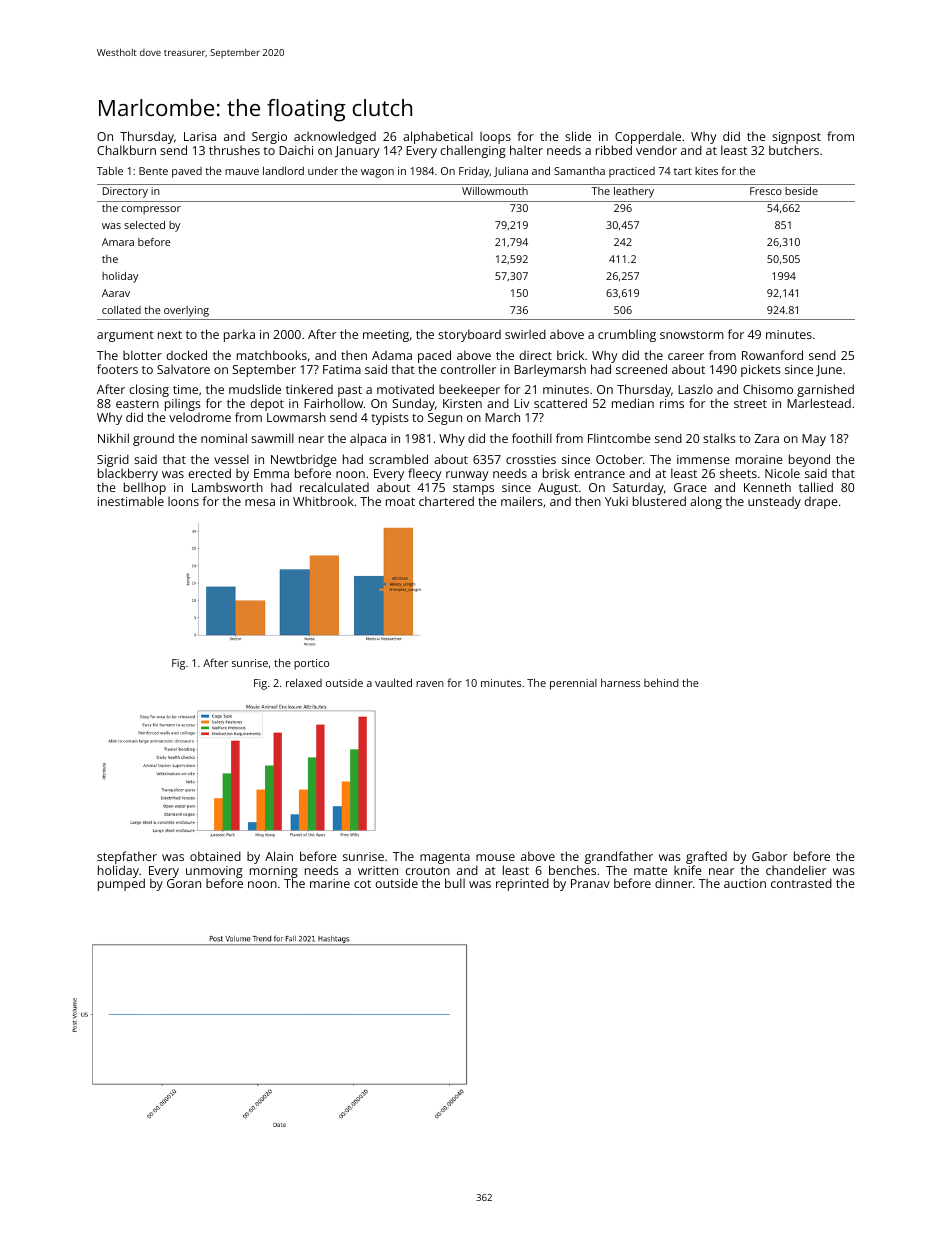 Image resolution: width=952 pixels, height=1233 pixels. I want to click on Nikhil, so click(113, 438).
